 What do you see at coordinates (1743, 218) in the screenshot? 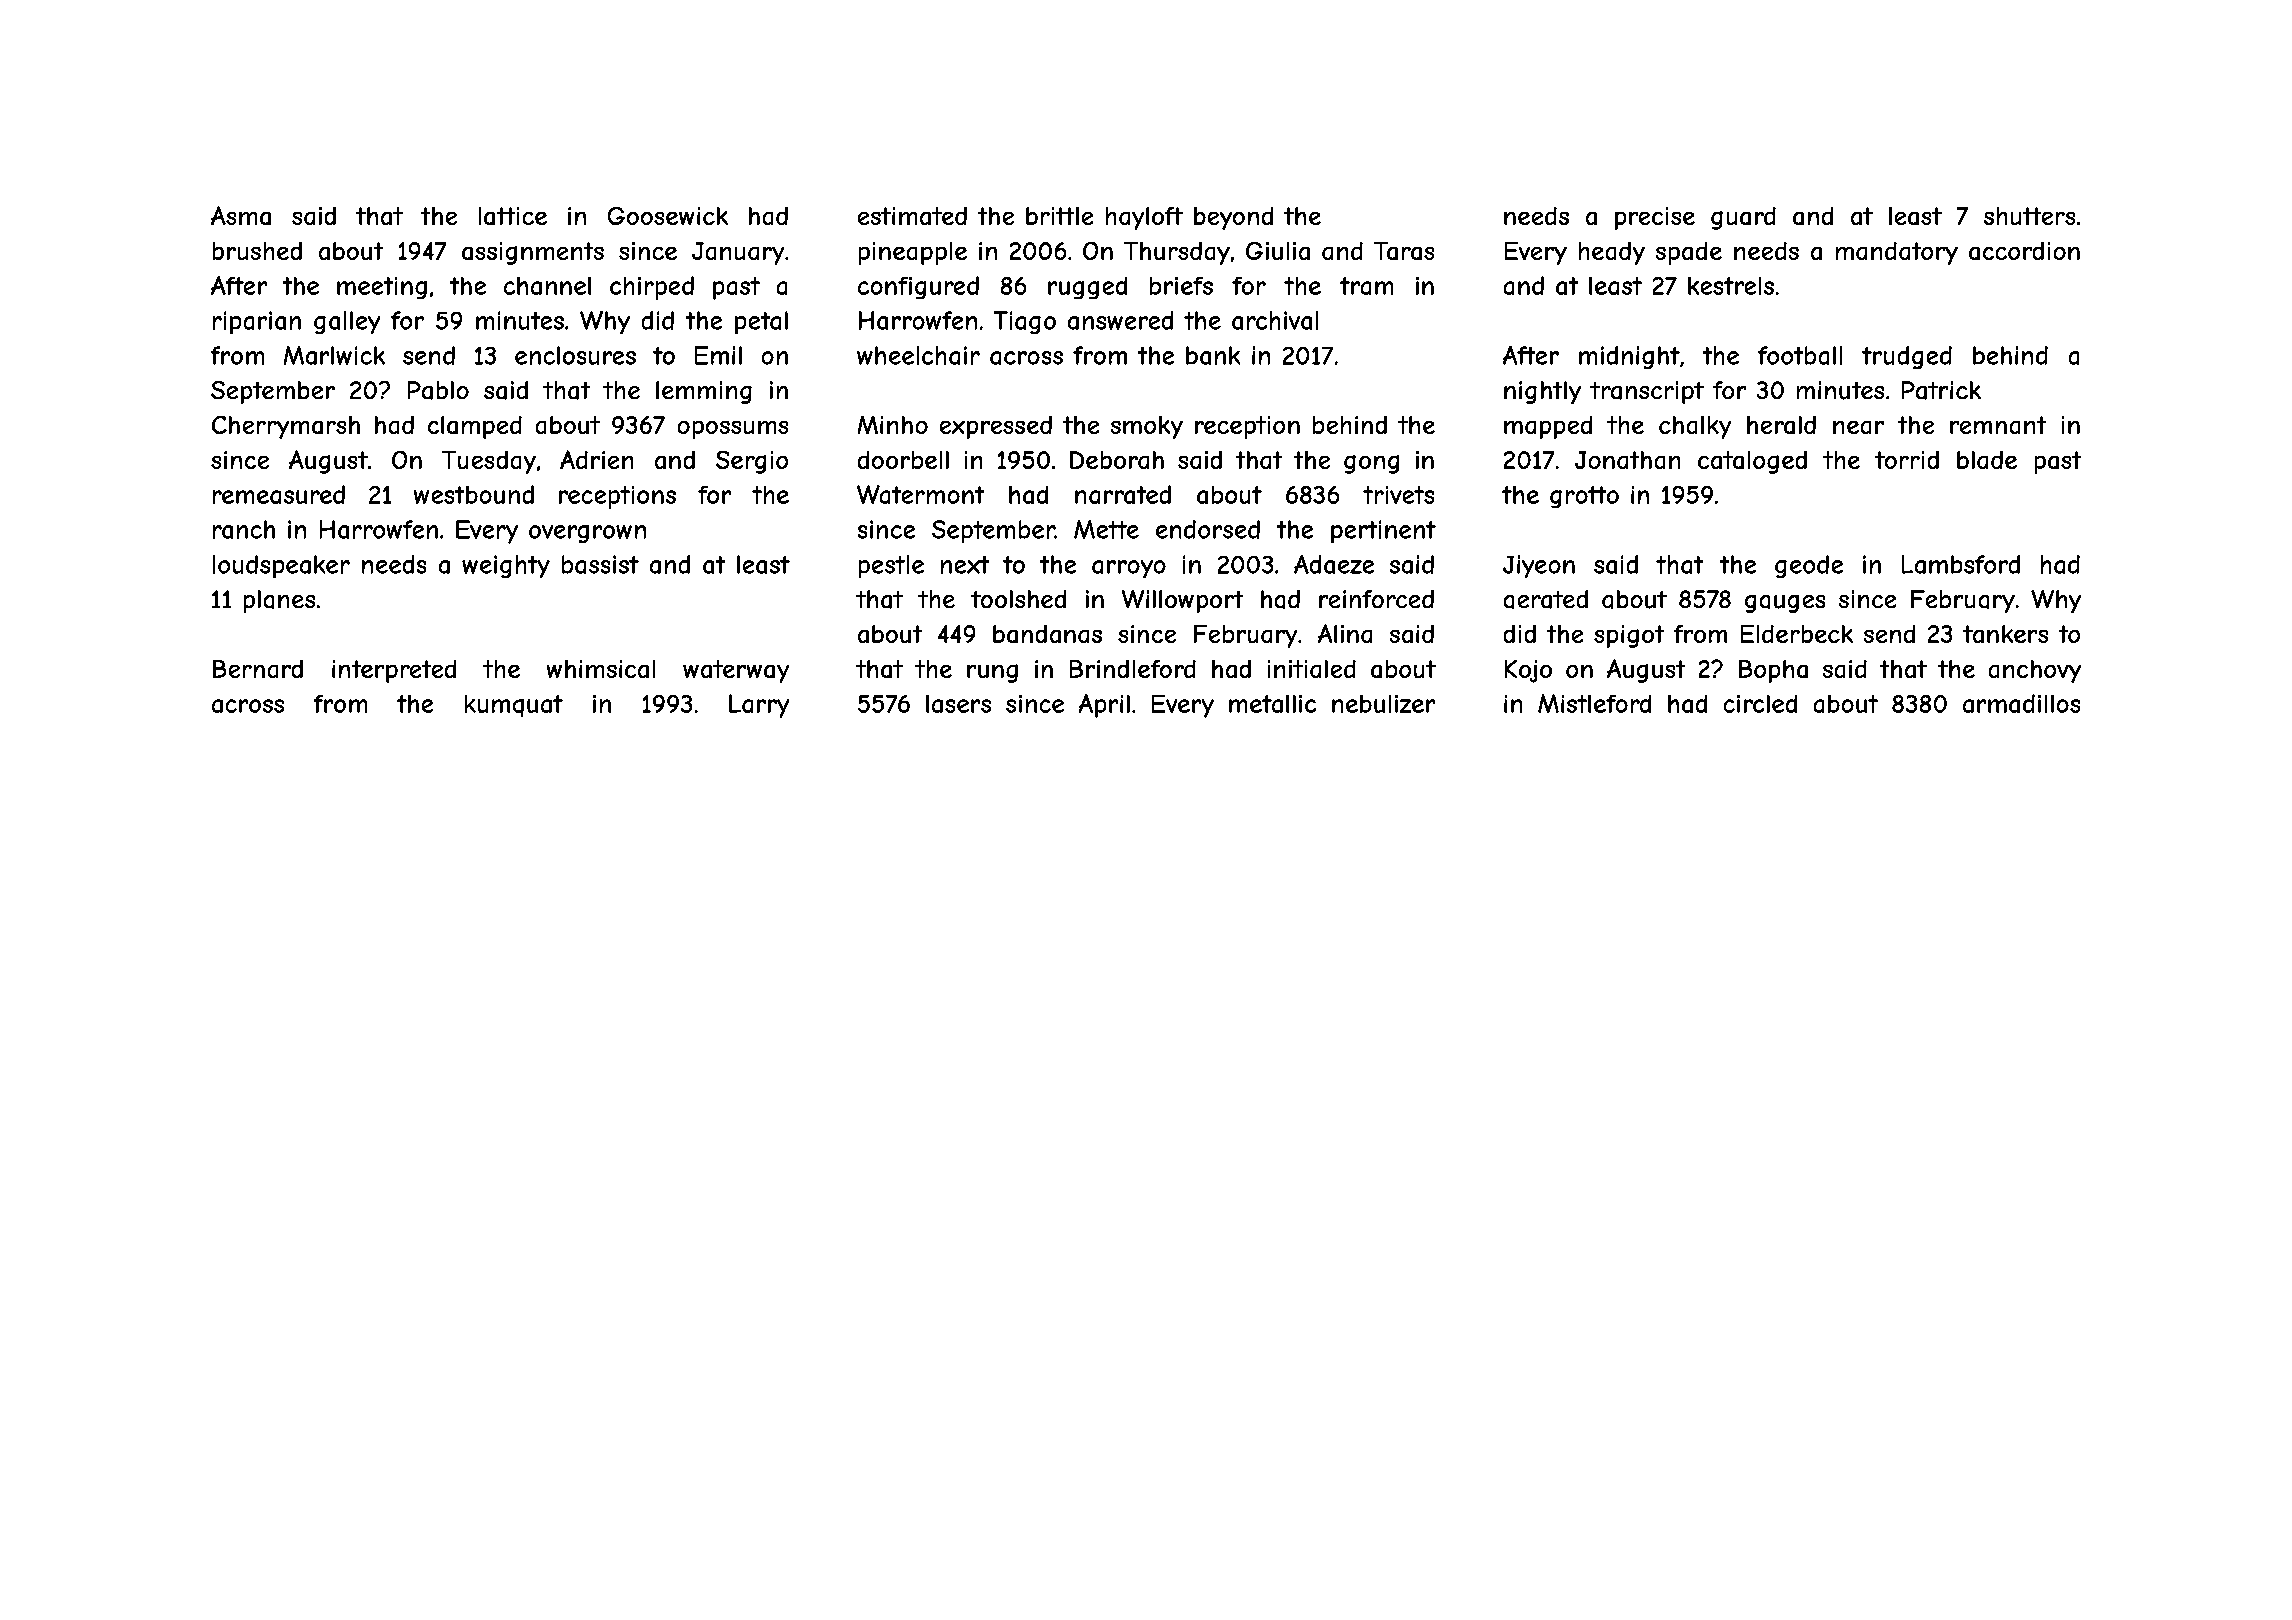
I see `guard` at bounding box center [1743, 218].
